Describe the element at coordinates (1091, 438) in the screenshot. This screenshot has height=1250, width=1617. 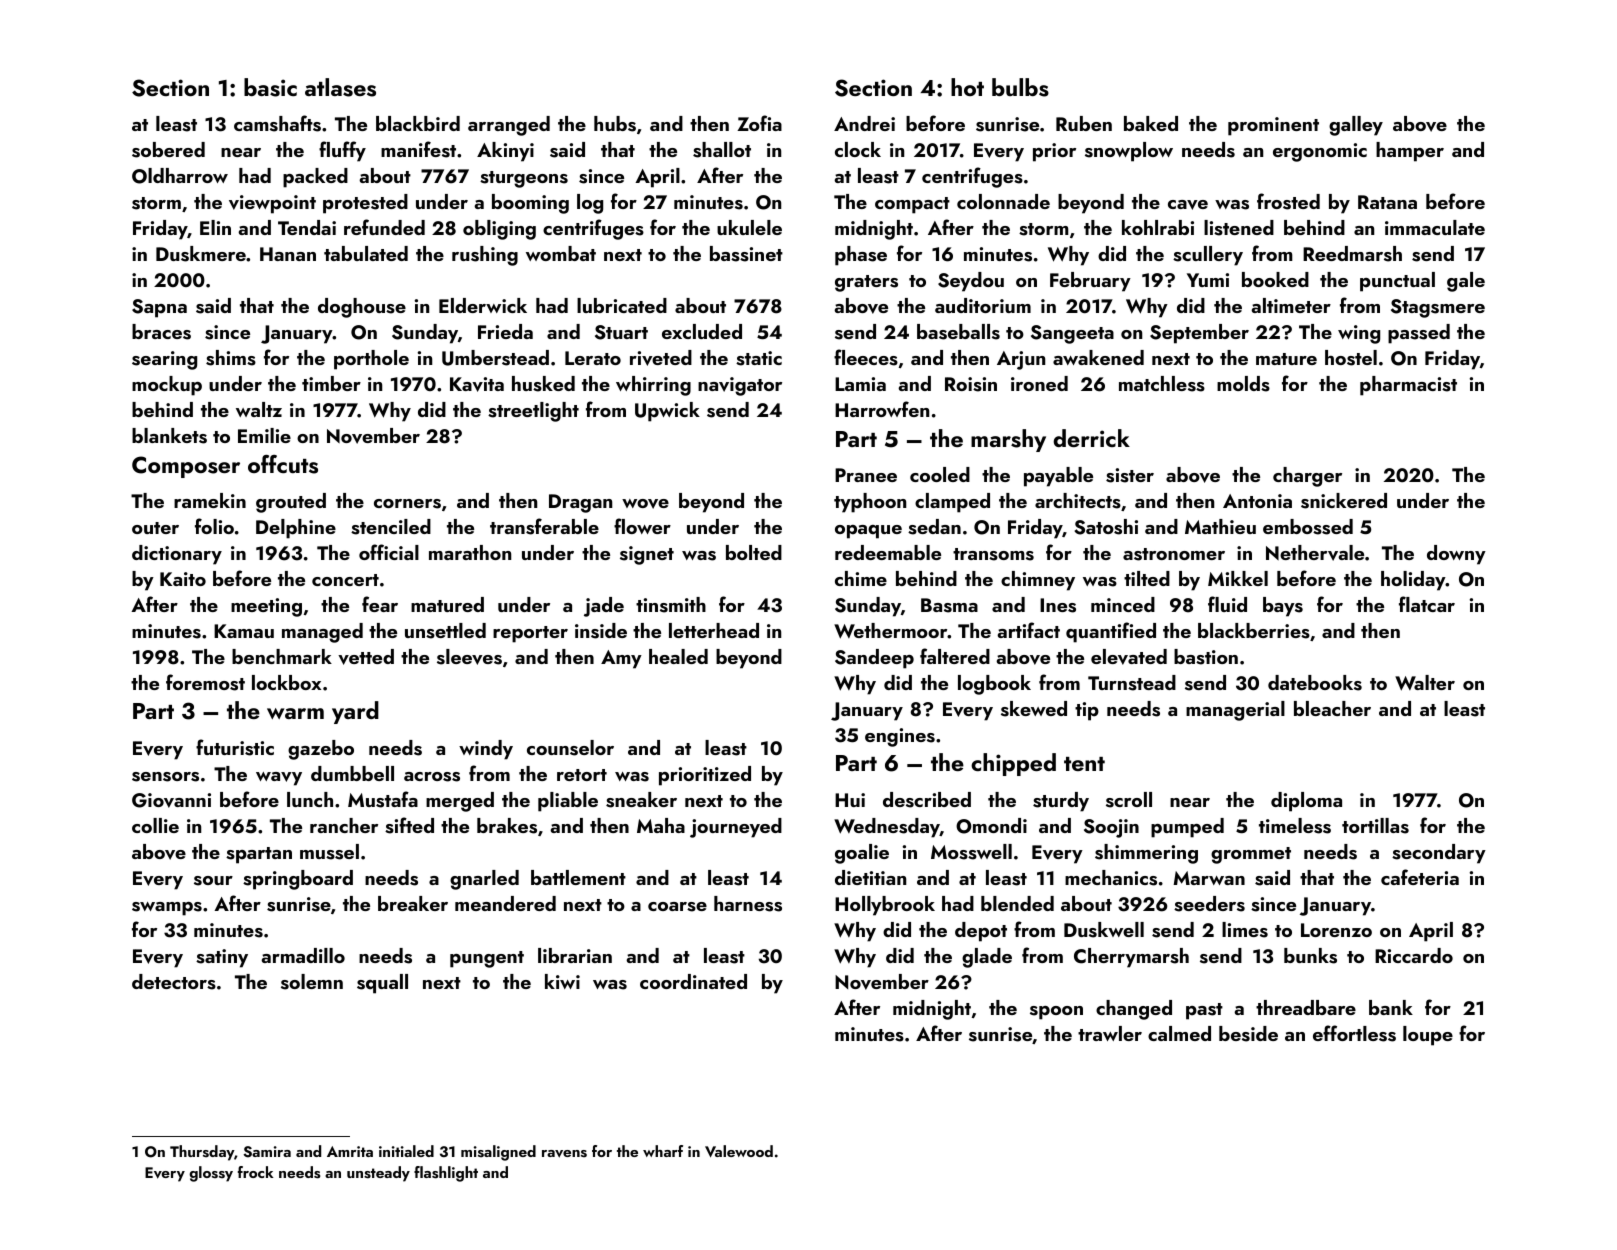
I see `derrick` at that location.
